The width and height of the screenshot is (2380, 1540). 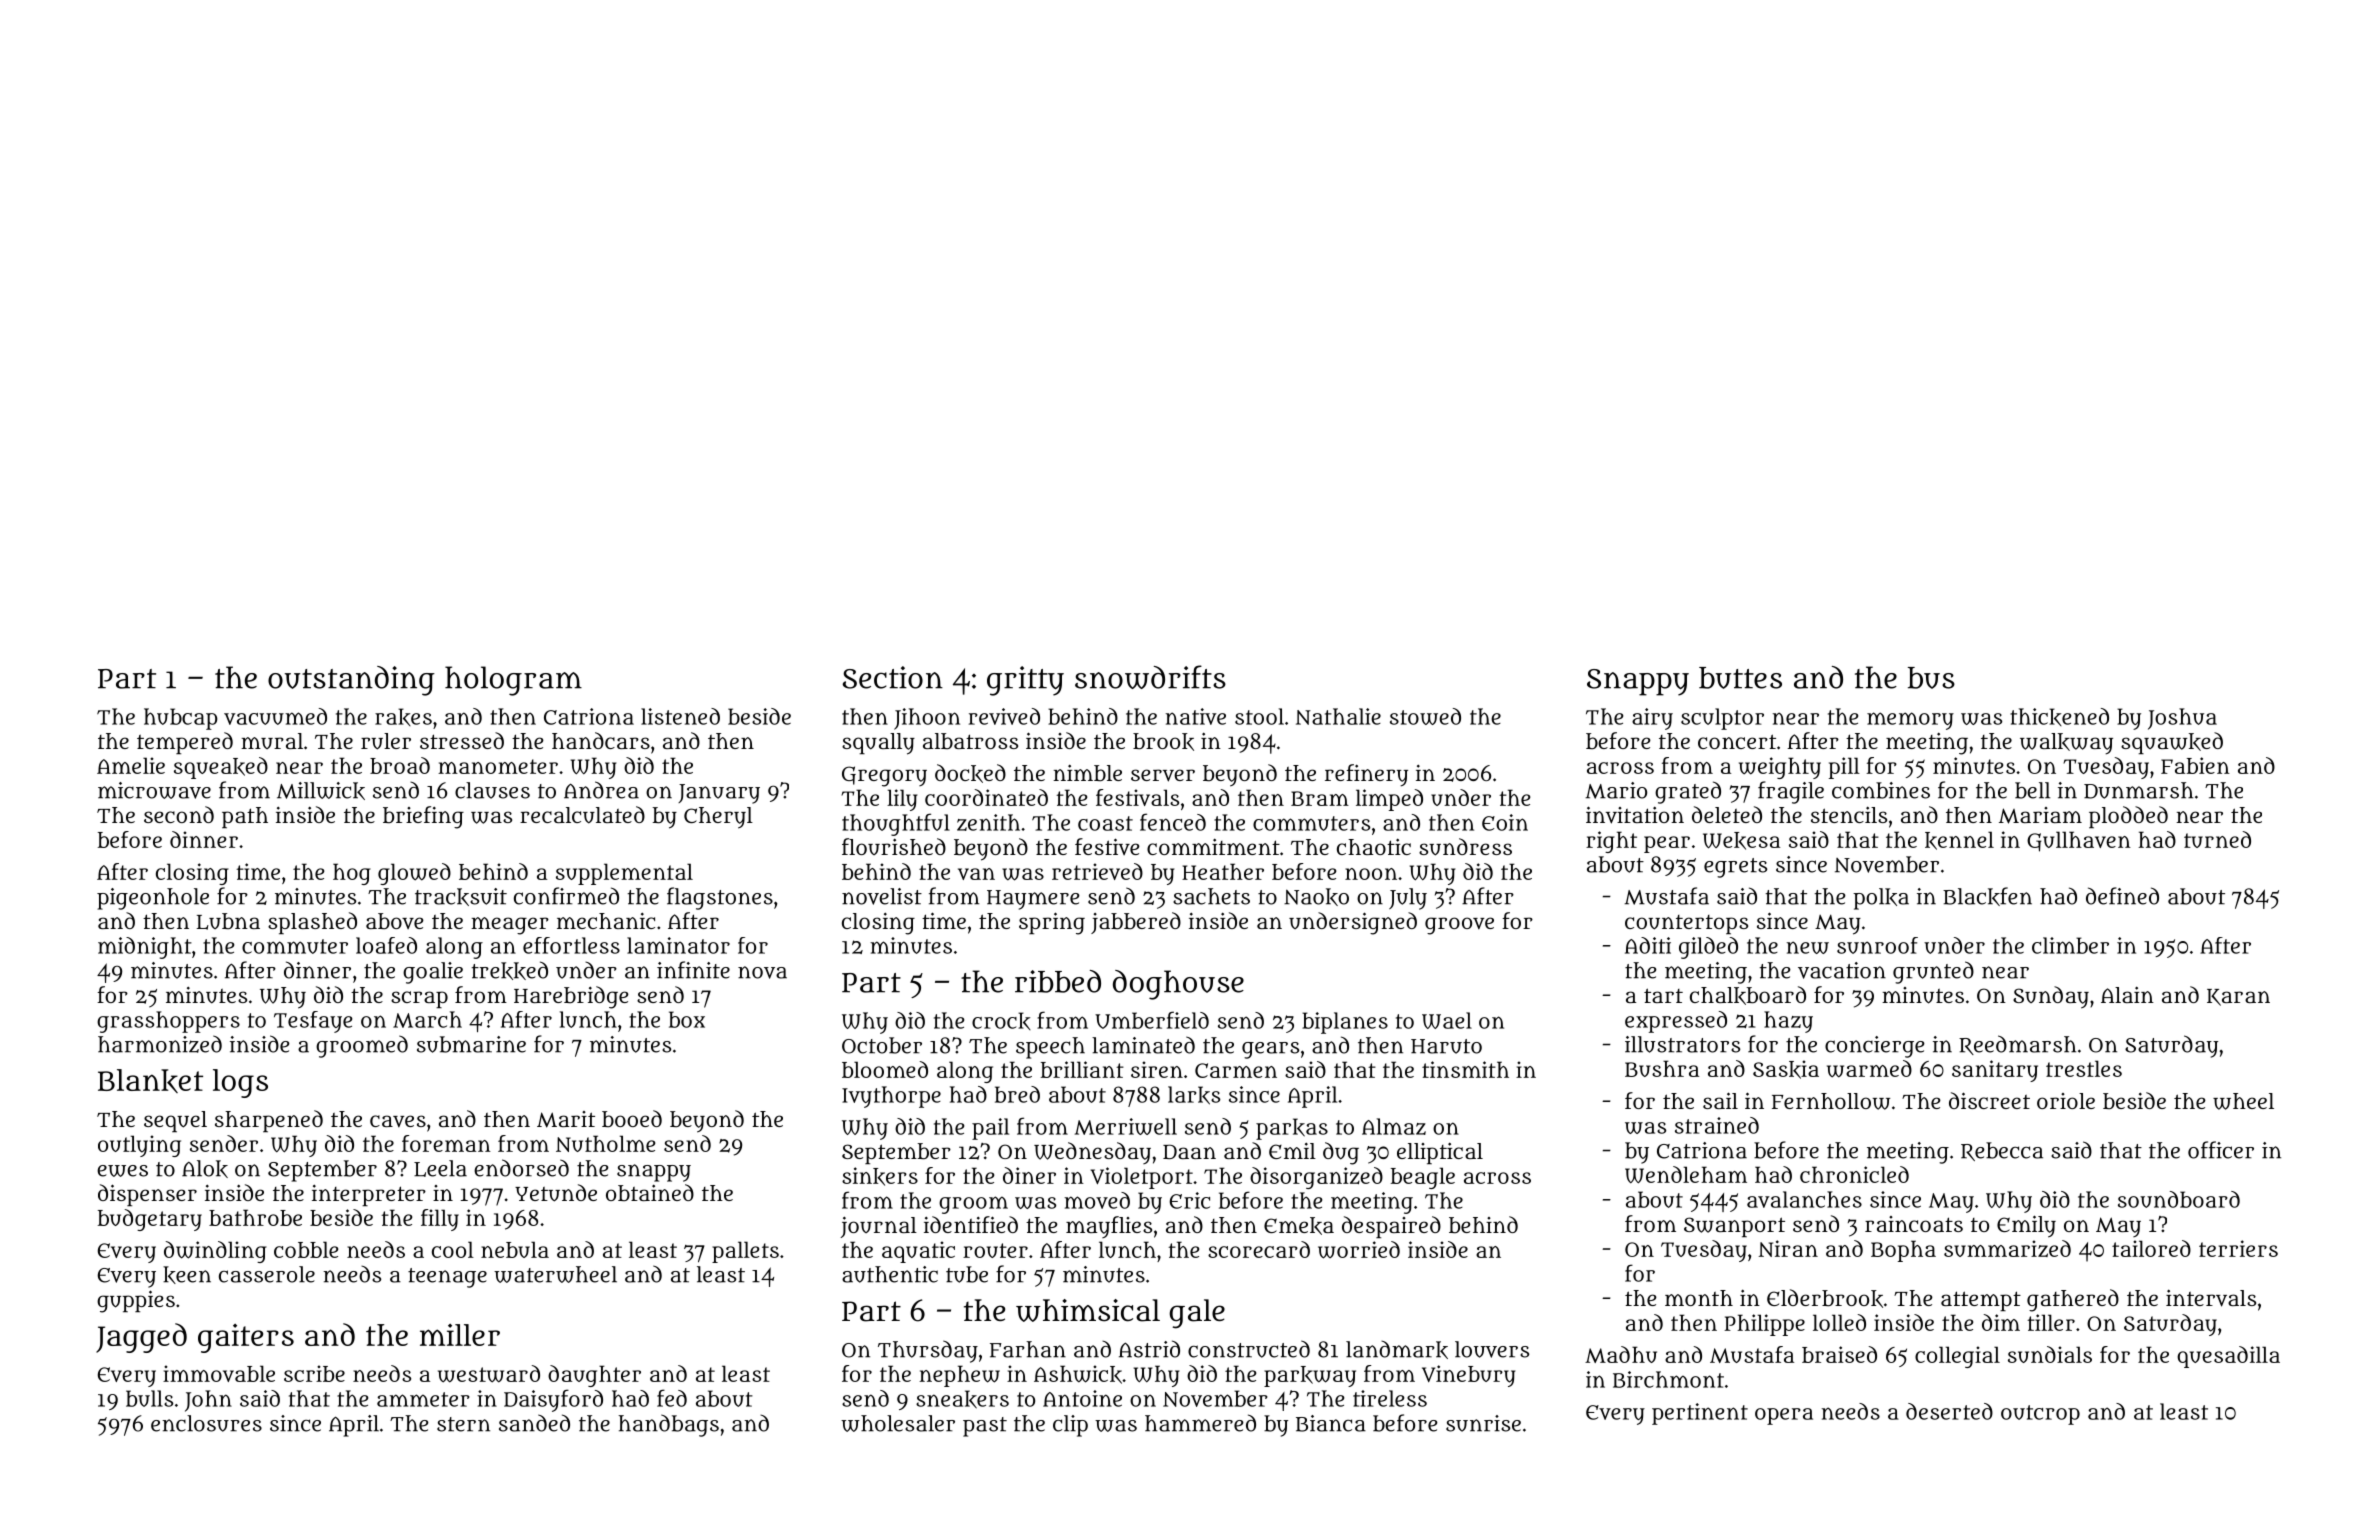 What do you see at coordinates (1070, 1426) in the screenshot?
I see `clip` at bounding box center [1070, 1426].
